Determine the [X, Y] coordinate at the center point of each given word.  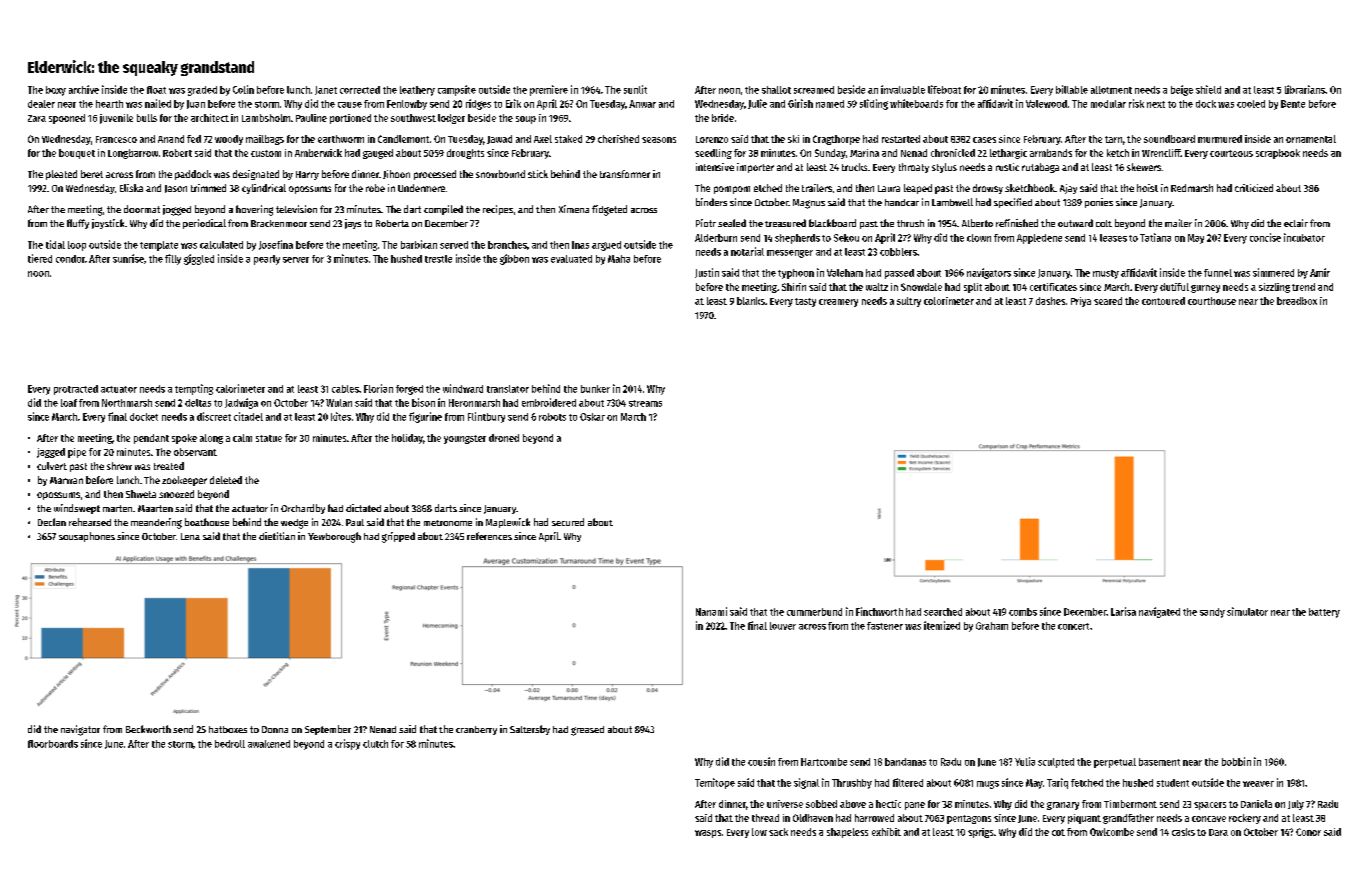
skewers [1144, 167]
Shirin [794, 287]
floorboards [53, 744]
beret [92, 174]
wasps [708, 834]
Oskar [592, 417]
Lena [190, 536]
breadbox [1297, 301]
